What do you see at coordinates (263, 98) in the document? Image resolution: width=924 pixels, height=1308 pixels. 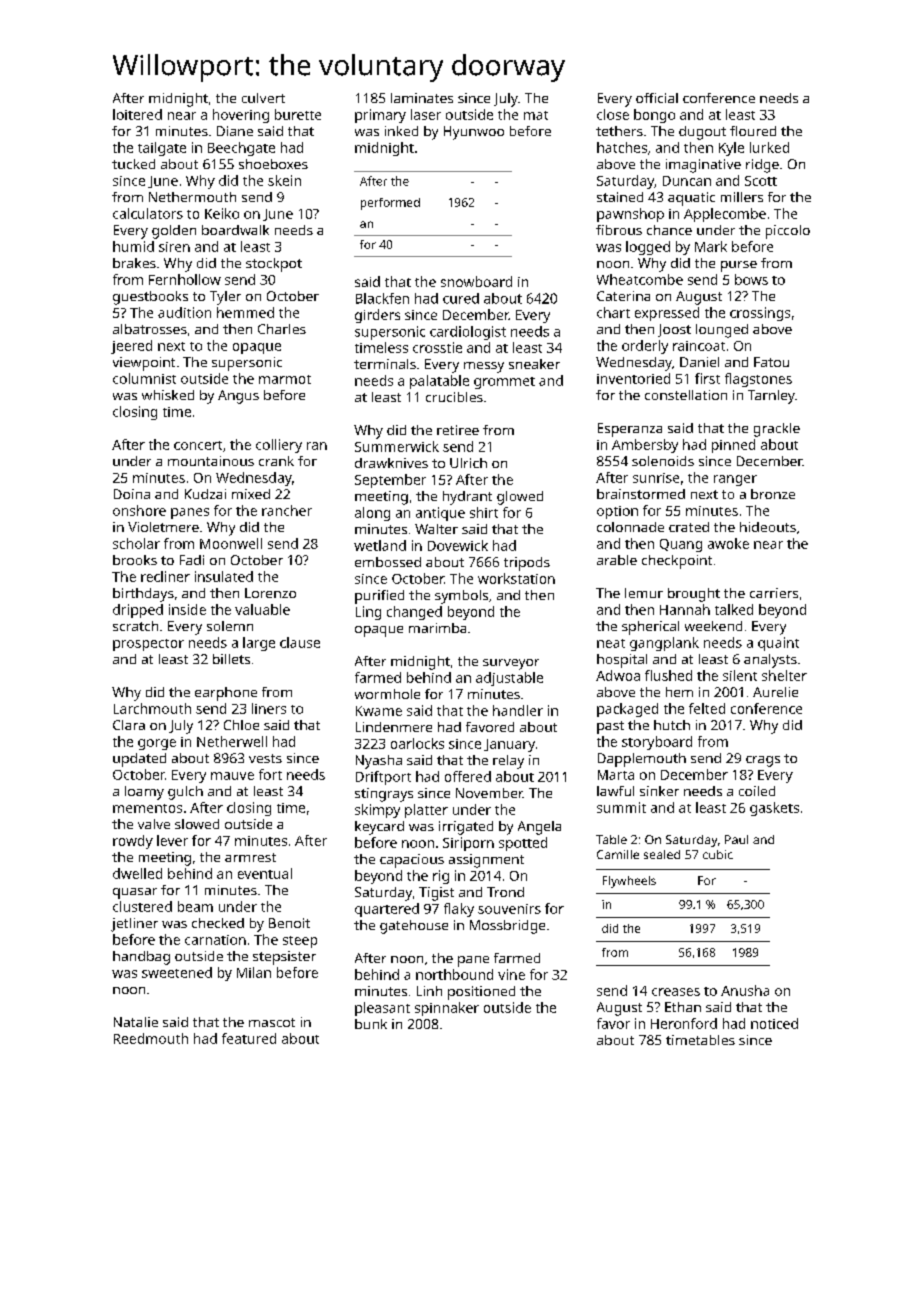 I see `culvert` at bounding box center [263, 98].
